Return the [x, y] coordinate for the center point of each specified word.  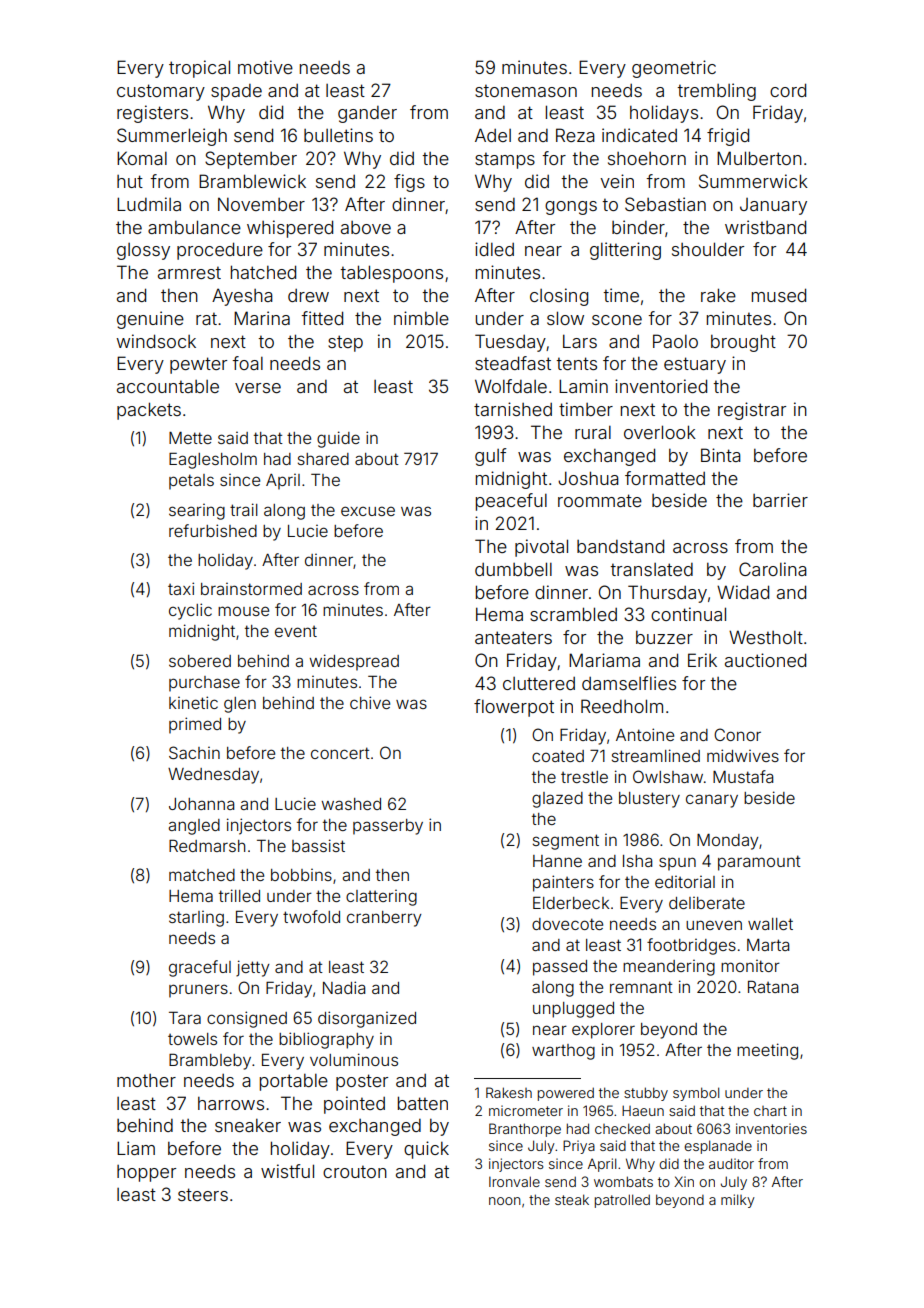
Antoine [645, 734]
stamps [505, 160]
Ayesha [242, 297]
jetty [253, 968]
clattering [381, 898]
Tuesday [510, 343]
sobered [200, 661]
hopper [146, 1173]
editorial [685, 882]
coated [558, 756]
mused [779, 295]
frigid [728, 137]
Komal [142, 158]
